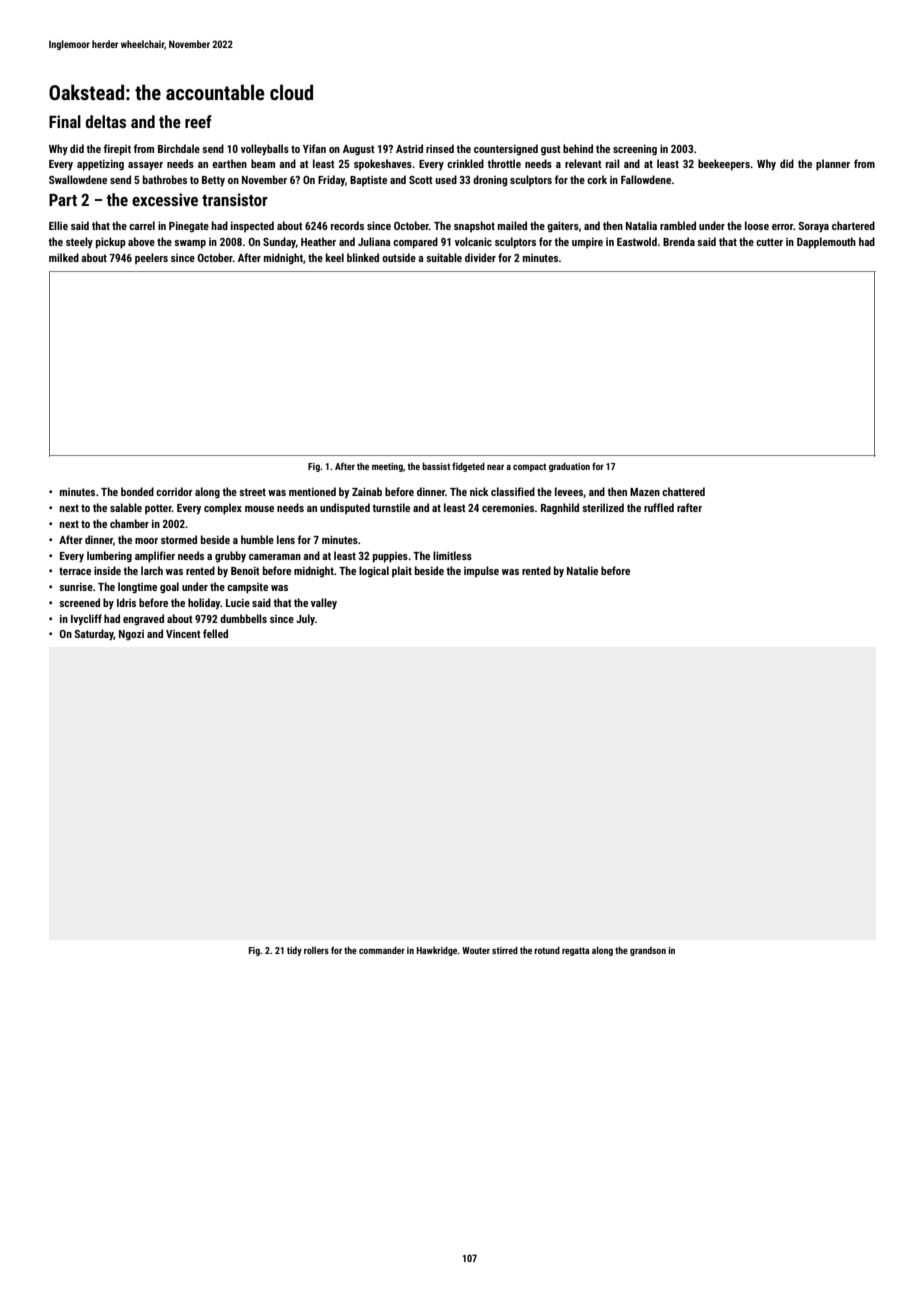 This screenshot has height=1308, width=924. Describe the element at coordinates (683, 491) in the screenshot. I see `chattered` at that location.
